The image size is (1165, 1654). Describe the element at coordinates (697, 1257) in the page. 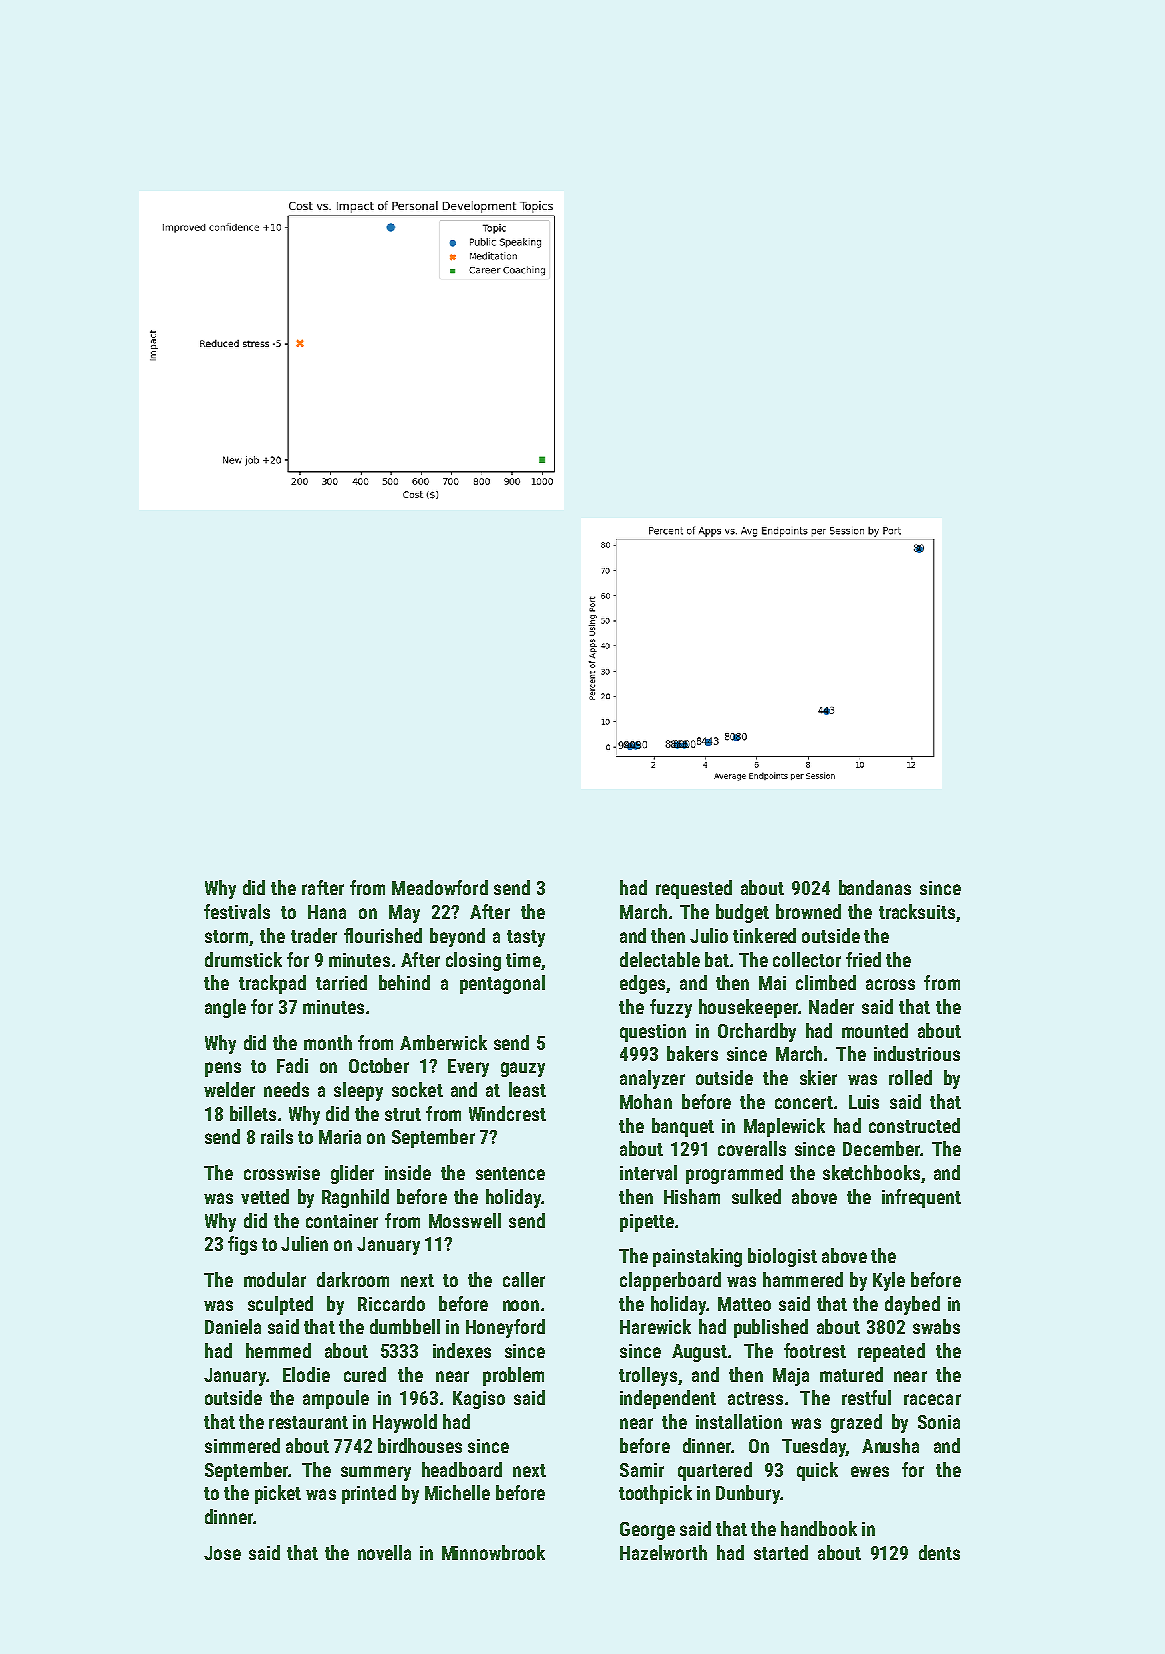

I see `painstaking` at that location.
